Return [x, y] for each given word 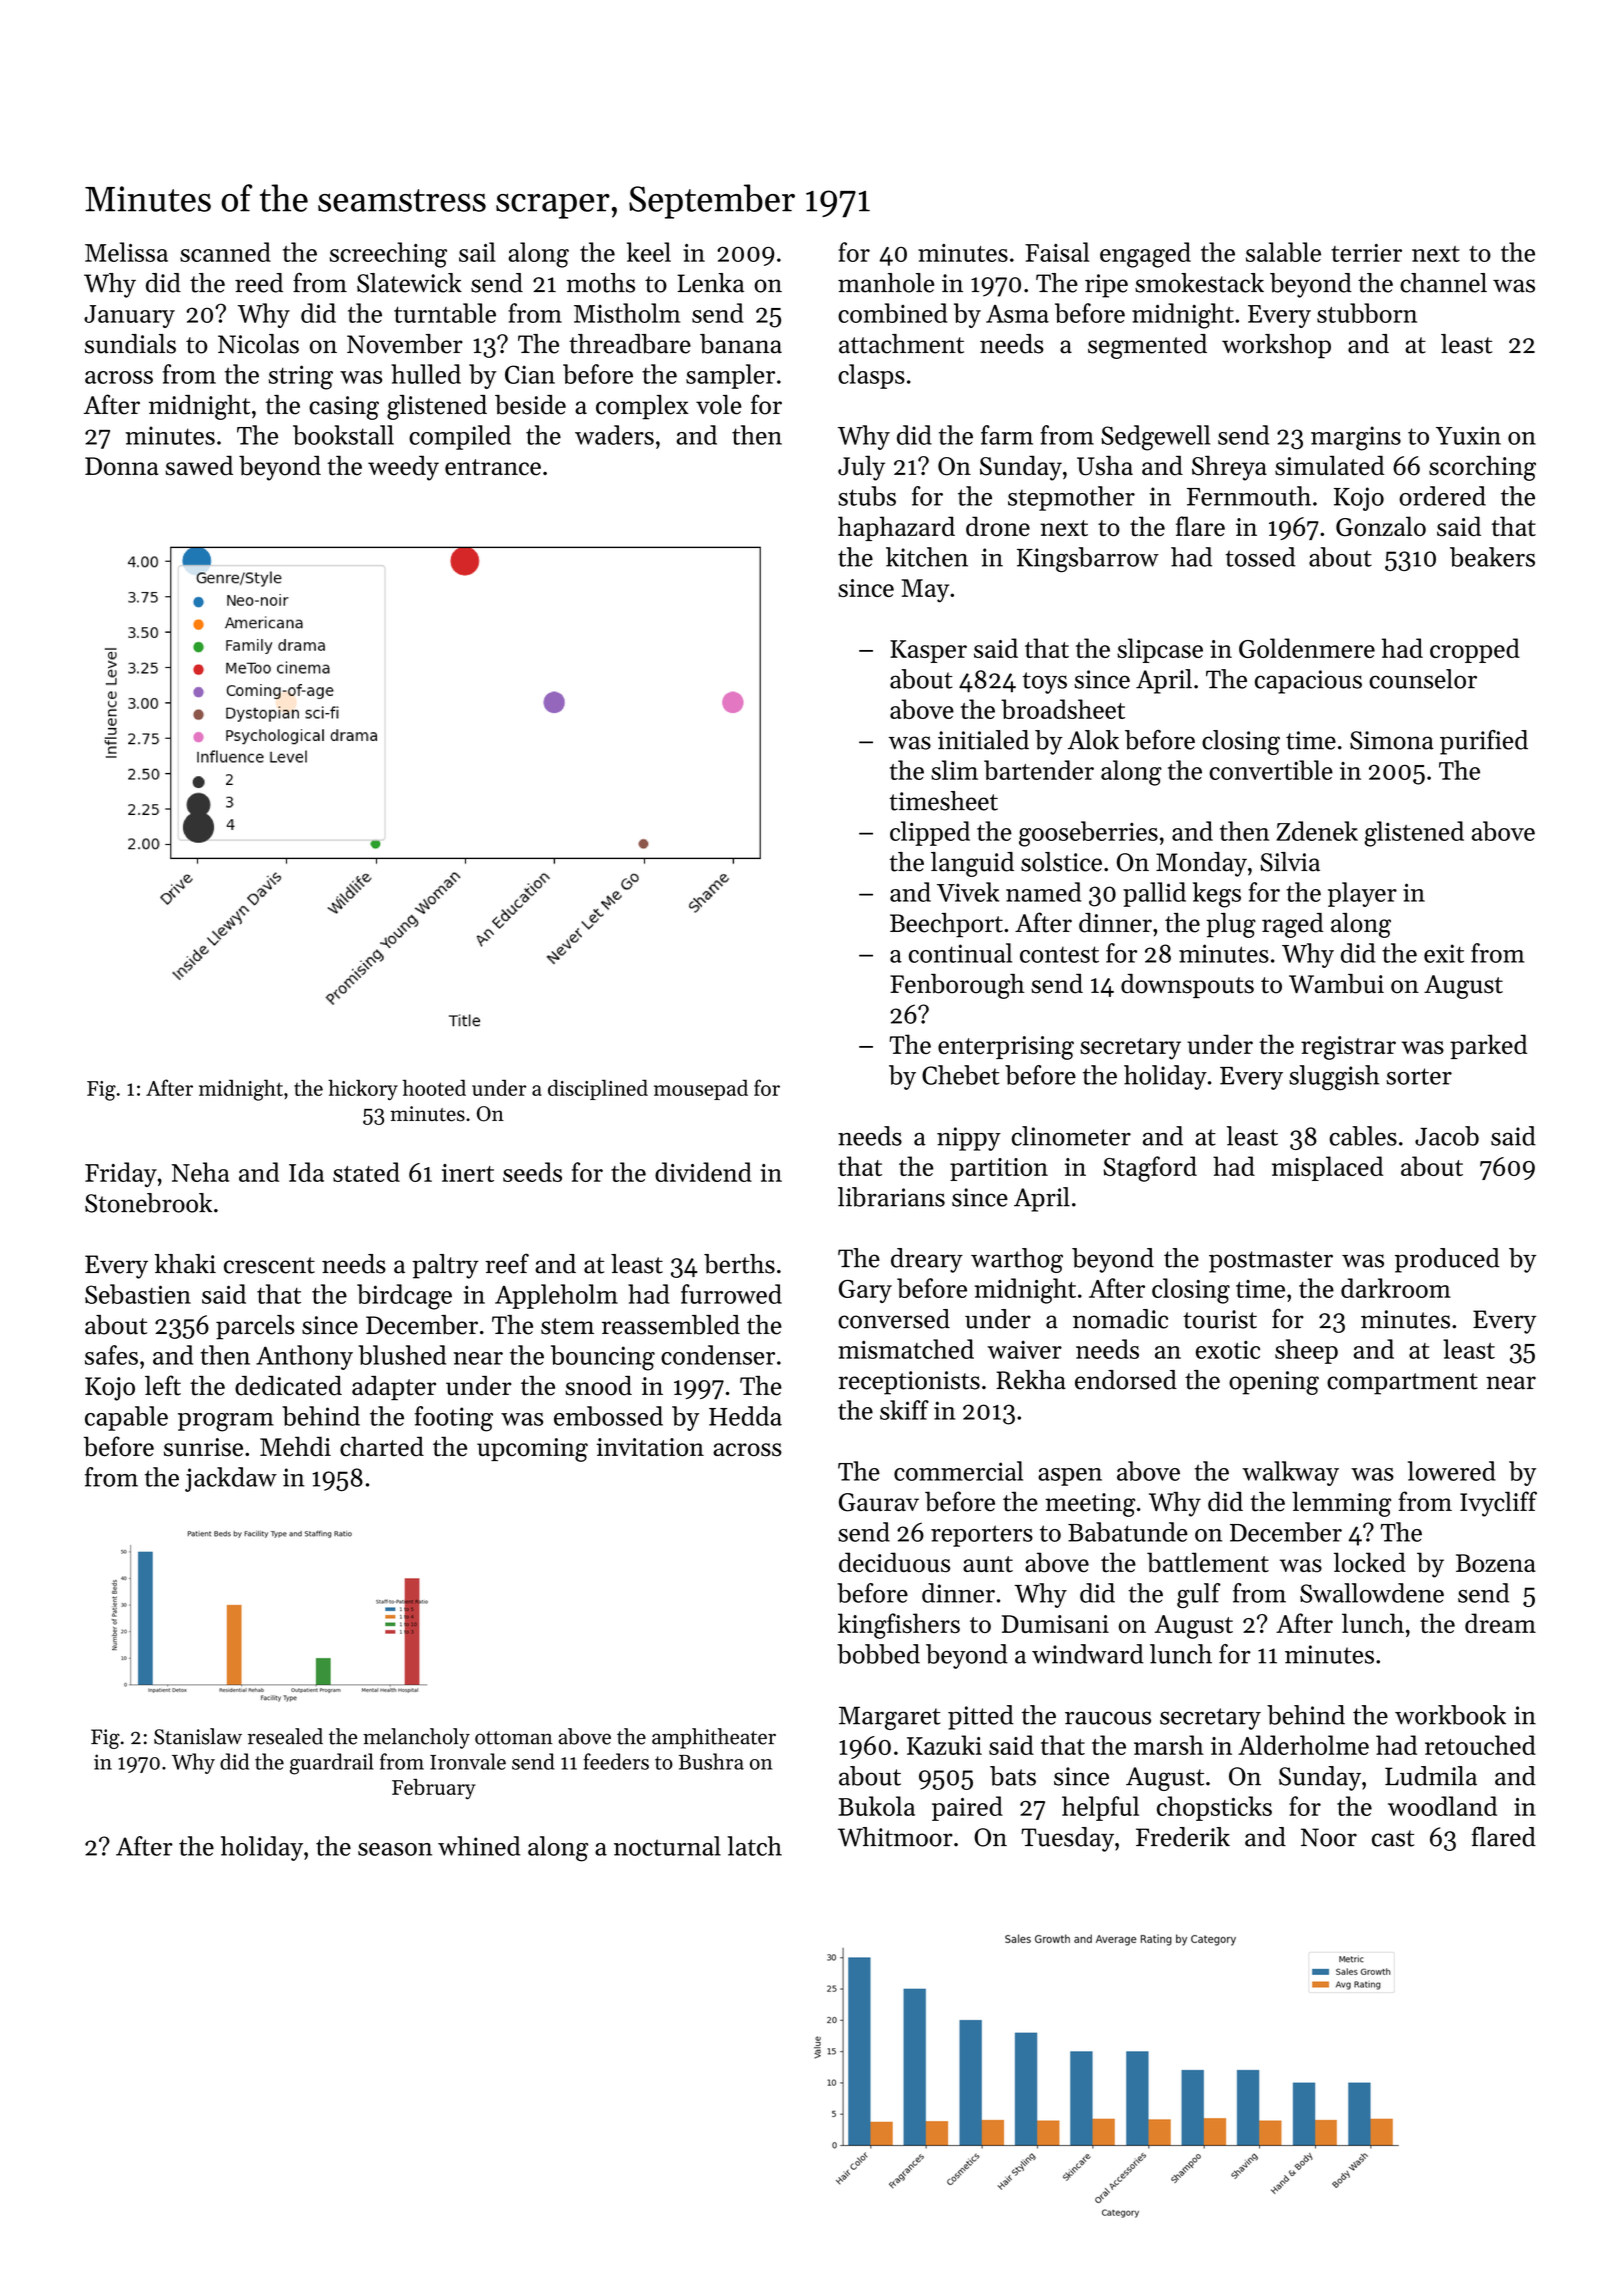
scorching [1482, 468]
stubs [867, 496]
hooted [434, 1087]
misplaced [1327, 1168]
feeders [616, 1761]
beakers [1492, 557]
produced [1447, 1260]
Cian [530, 374]
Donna [122, 466]
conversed [894, 1319]
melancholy [416, 1738]
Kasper [928, 651]
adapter [394, 1388]
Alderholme [1303, 1745]
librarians [891, 1197]
